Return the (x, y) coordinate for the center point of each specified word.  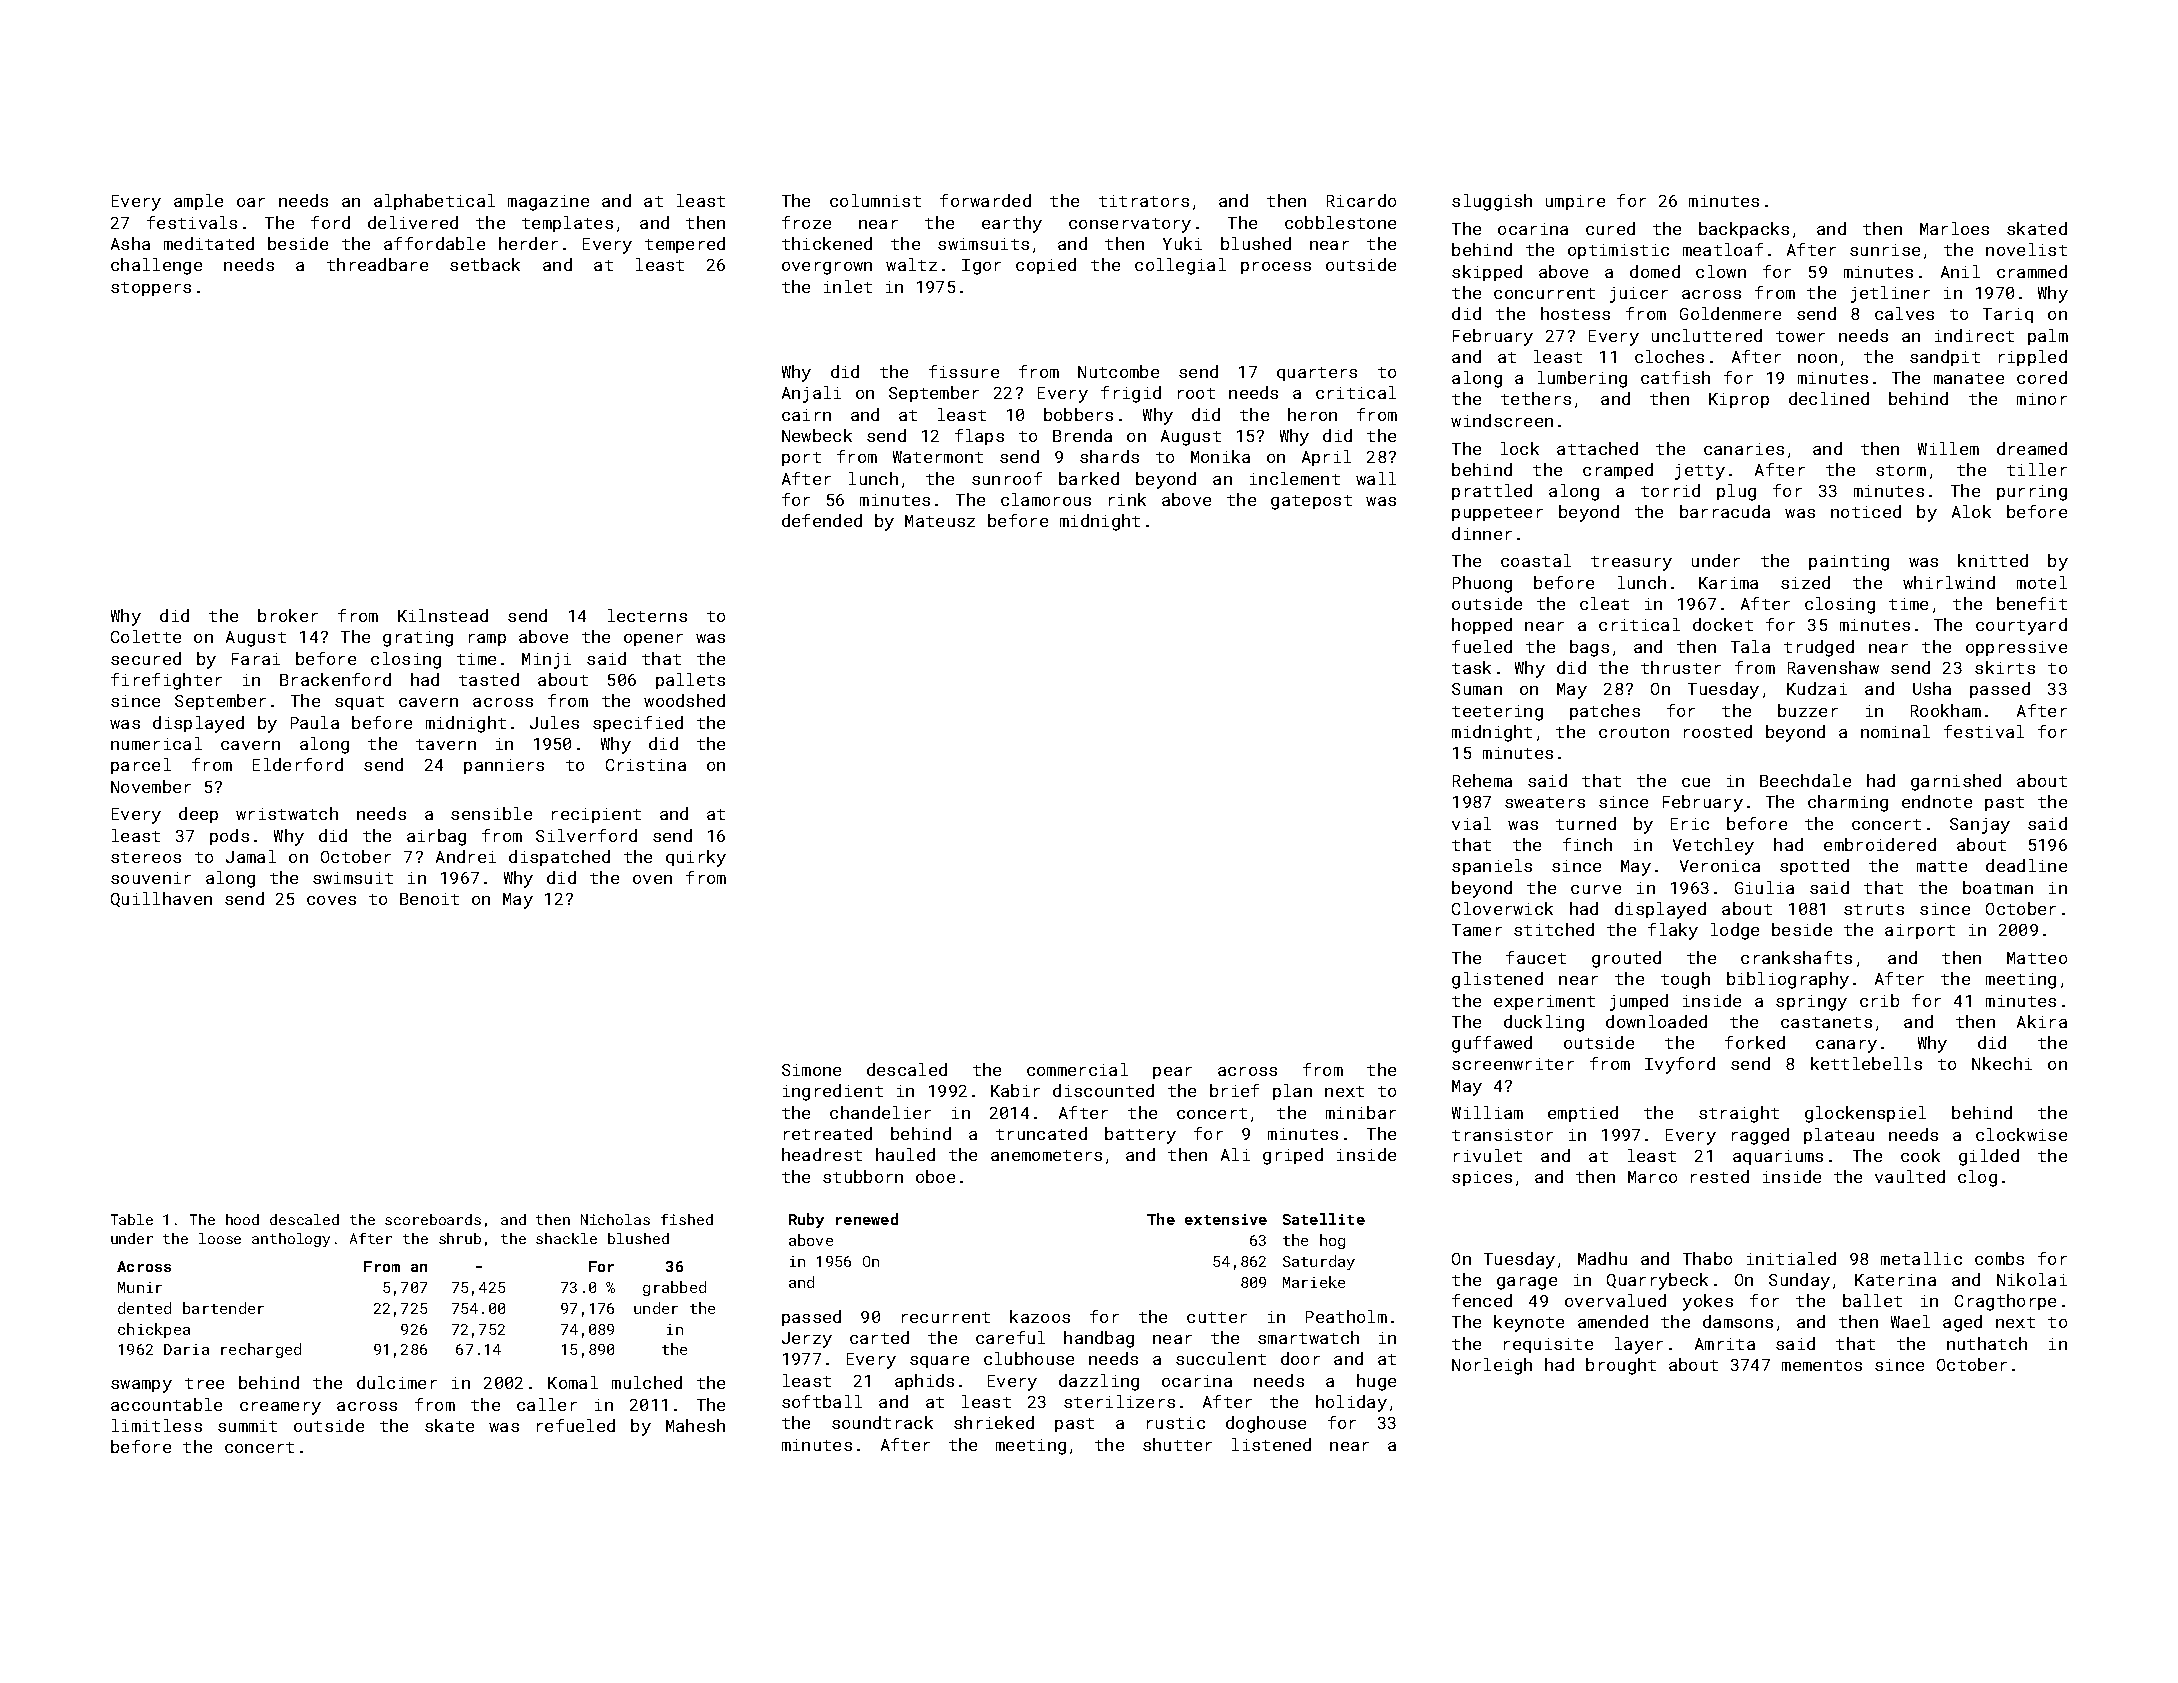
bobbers (1078, 414)
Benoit (429, 899)
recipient (596, 815)
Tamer (1477, 930)
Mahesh (695, 1425)
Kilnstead (443, 615)
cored (2042, 377)
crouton (1634, 732)
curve (1596, 889)
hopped (1482, 626)
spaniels (1492, 867)
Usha (1932, 688)
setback (485, 264)
